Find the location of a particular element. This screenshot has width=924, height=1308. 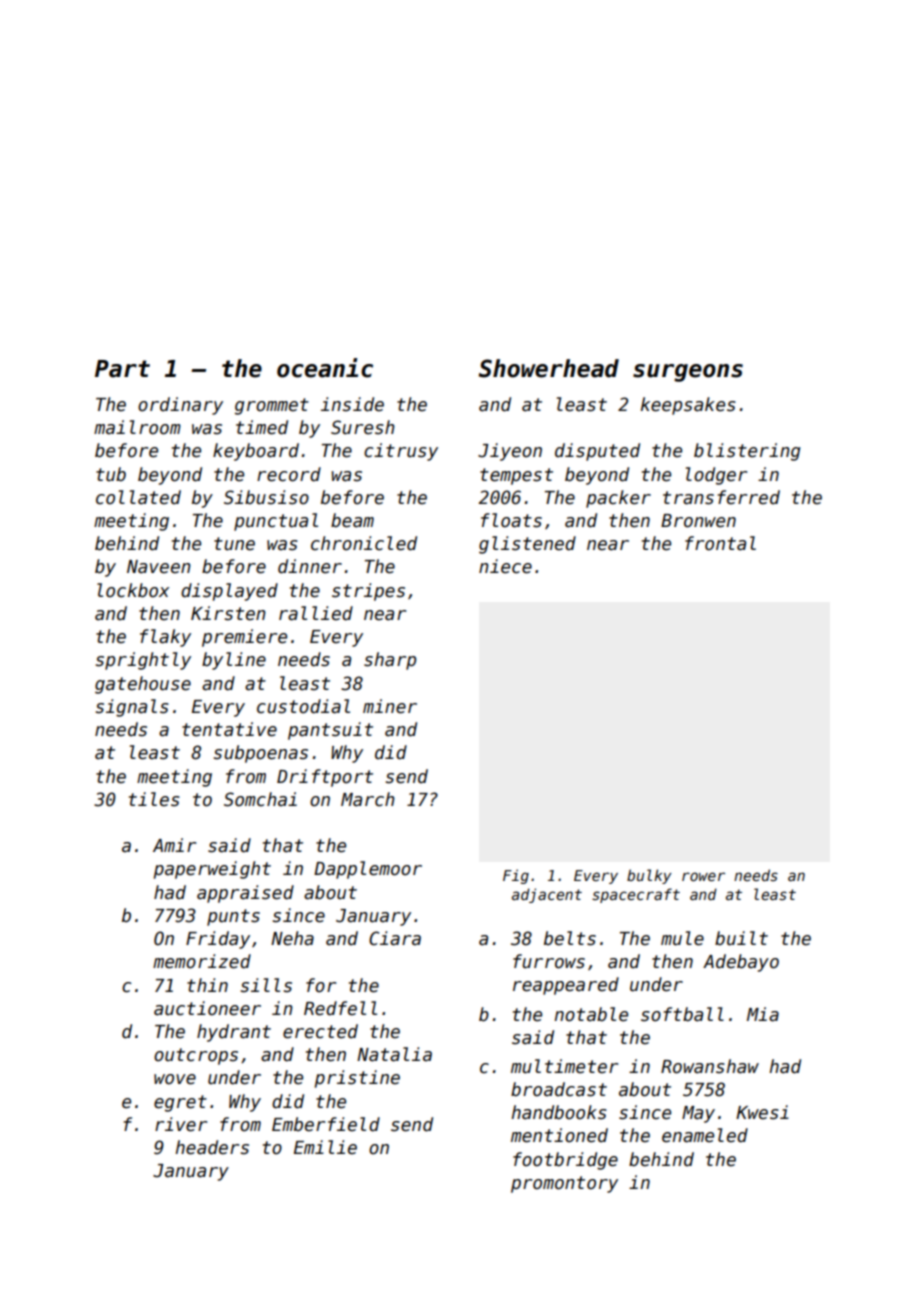

egret is located at coordinates (180, 1103).
